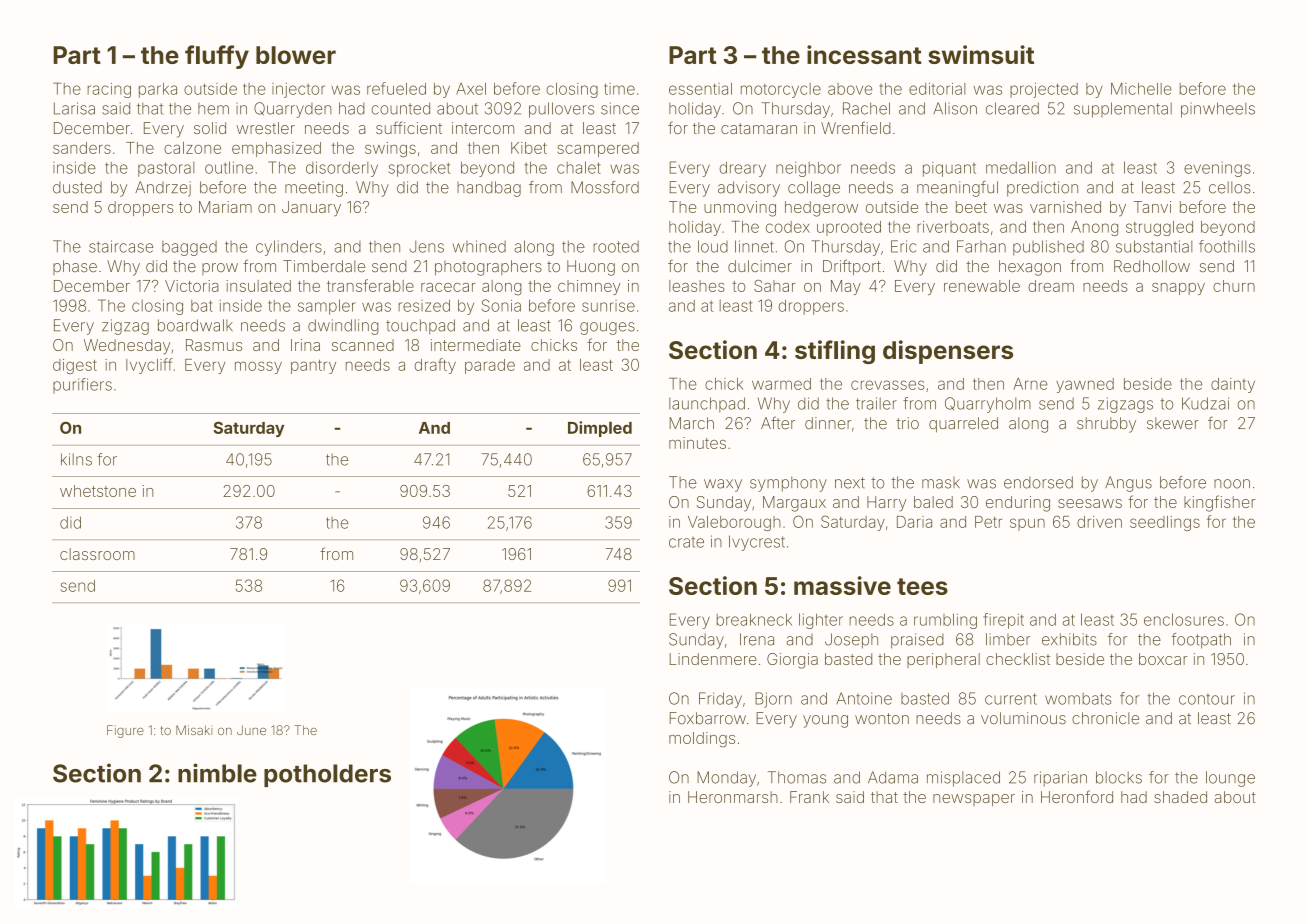 The height and width of the page is (924, 1308). What do you see at coordinates (988, 522) in the page?
I see `Petr` at bounding box center [988, 522].
